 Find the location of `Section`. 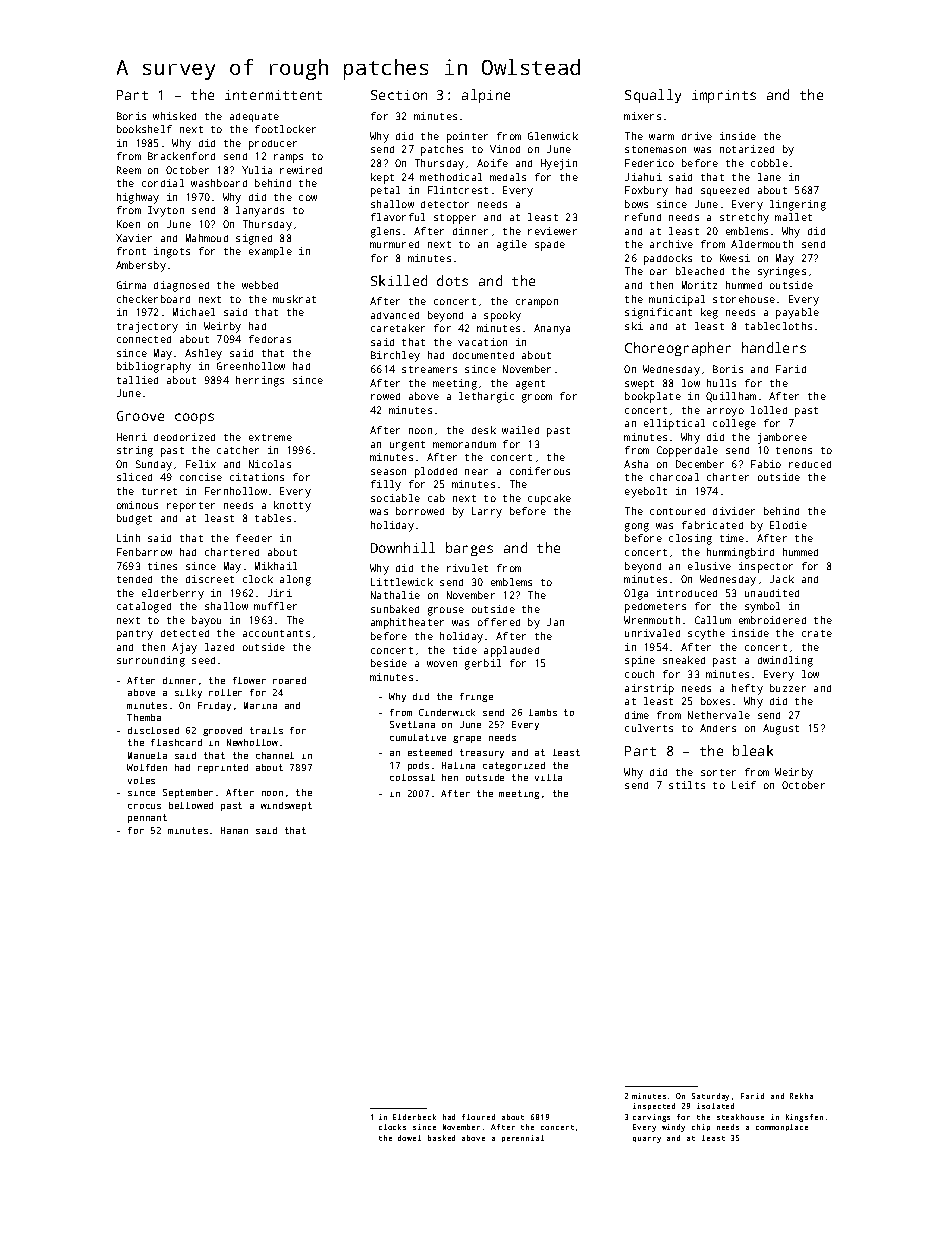

Section is located at coordinates (399, 95).
